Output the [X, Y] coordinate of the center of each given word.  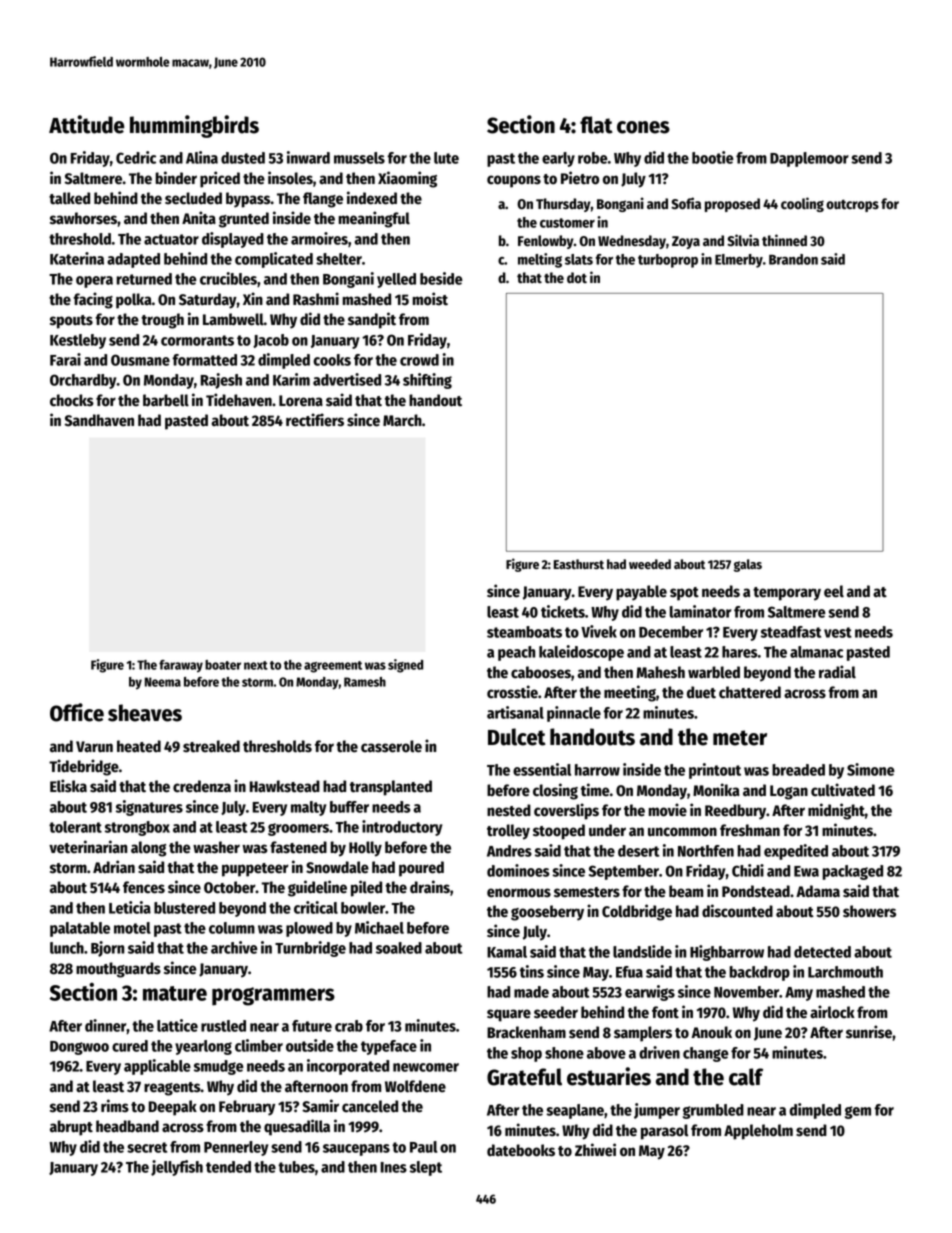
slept [426, 1168]
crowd [419, 360]
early [558, 159]
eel [834, 591]
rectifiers [315, 420]
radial [837, 672]
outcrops [852, 205]
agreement [333, 667]
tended [228, 1167]
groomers [298, 829]
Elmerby [739, 261]
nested [509, 810]
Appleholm [758, 1132]
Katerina [77, 258]
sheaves [145, 713]
